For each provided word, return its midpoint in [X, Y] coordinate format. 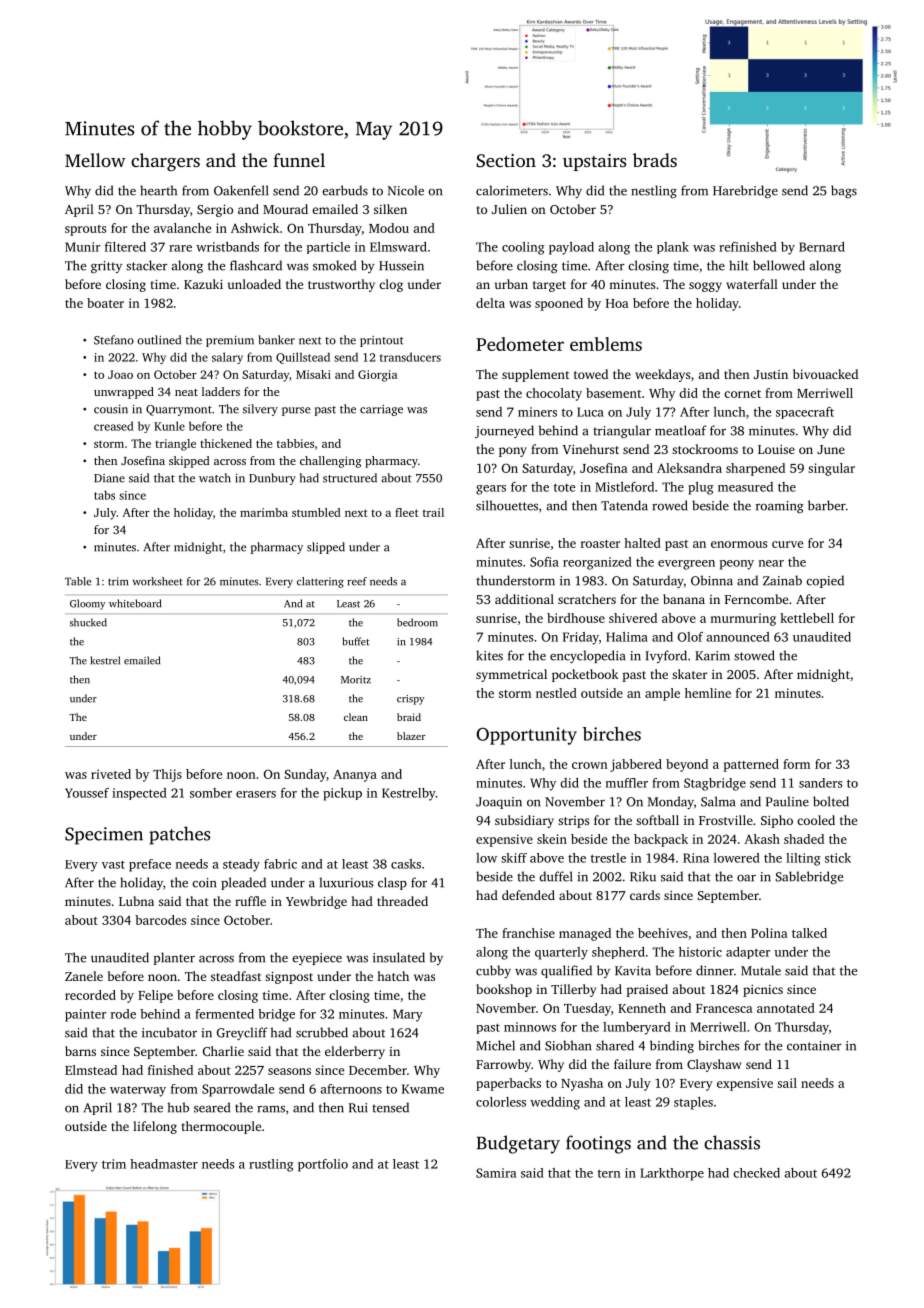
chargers [165, 162]
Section [506, 161]
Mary [408, 1015]
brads [655, 160]
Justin [771, 374]
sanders [820, 783]
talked [809, 933]
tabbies [295, 443]
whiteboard [135, 603]
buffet [356, 641]
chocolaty [554, 394]
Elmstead [91, 1070]
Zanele [84, 976]
